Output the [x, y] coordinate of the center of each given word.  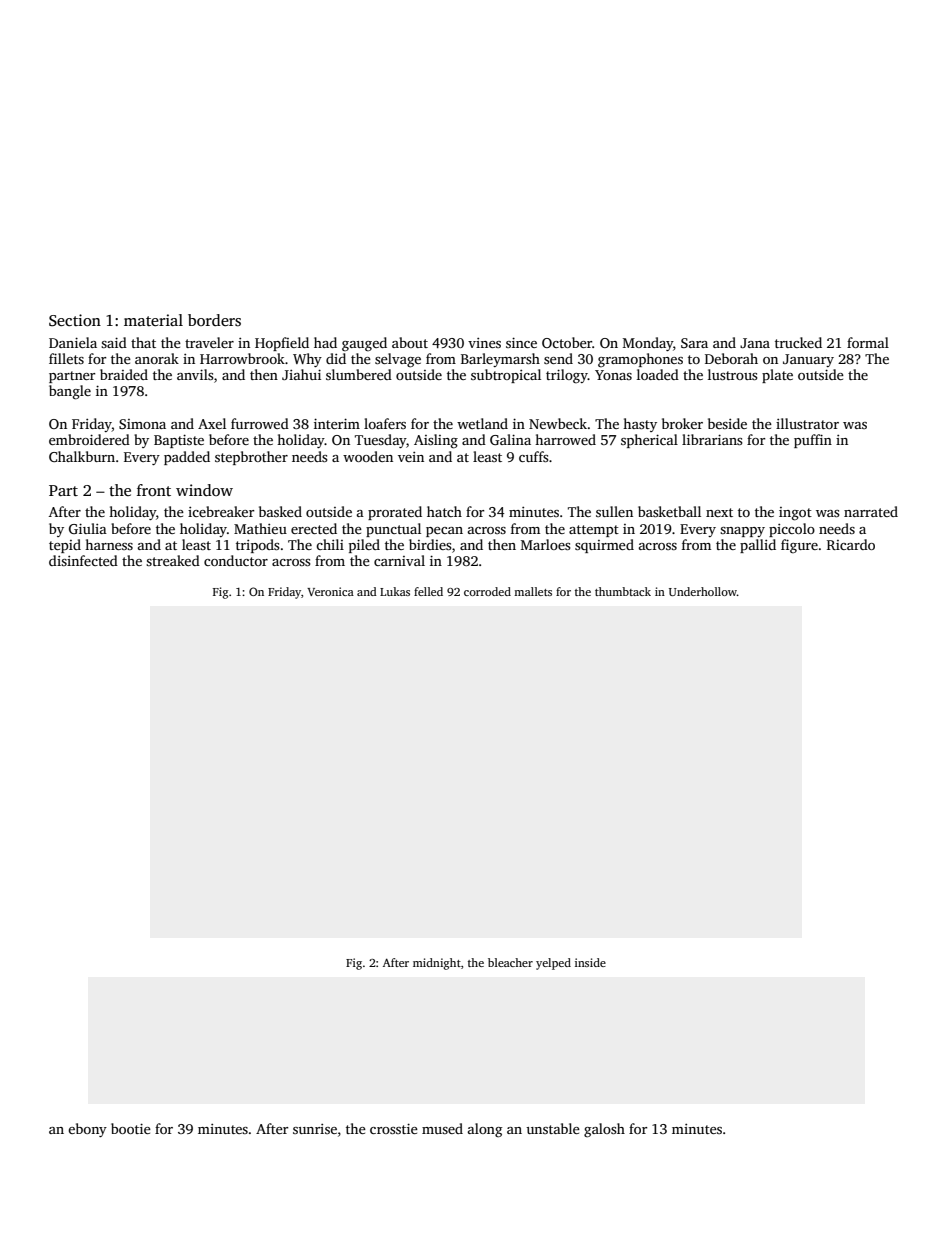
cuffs [534, 456]
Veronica [330, 591]
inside [590, 962]
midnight [437, 964]
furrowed [260, 423]
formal [868, 342]
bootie [131, 1128]
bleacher [510, 962]
